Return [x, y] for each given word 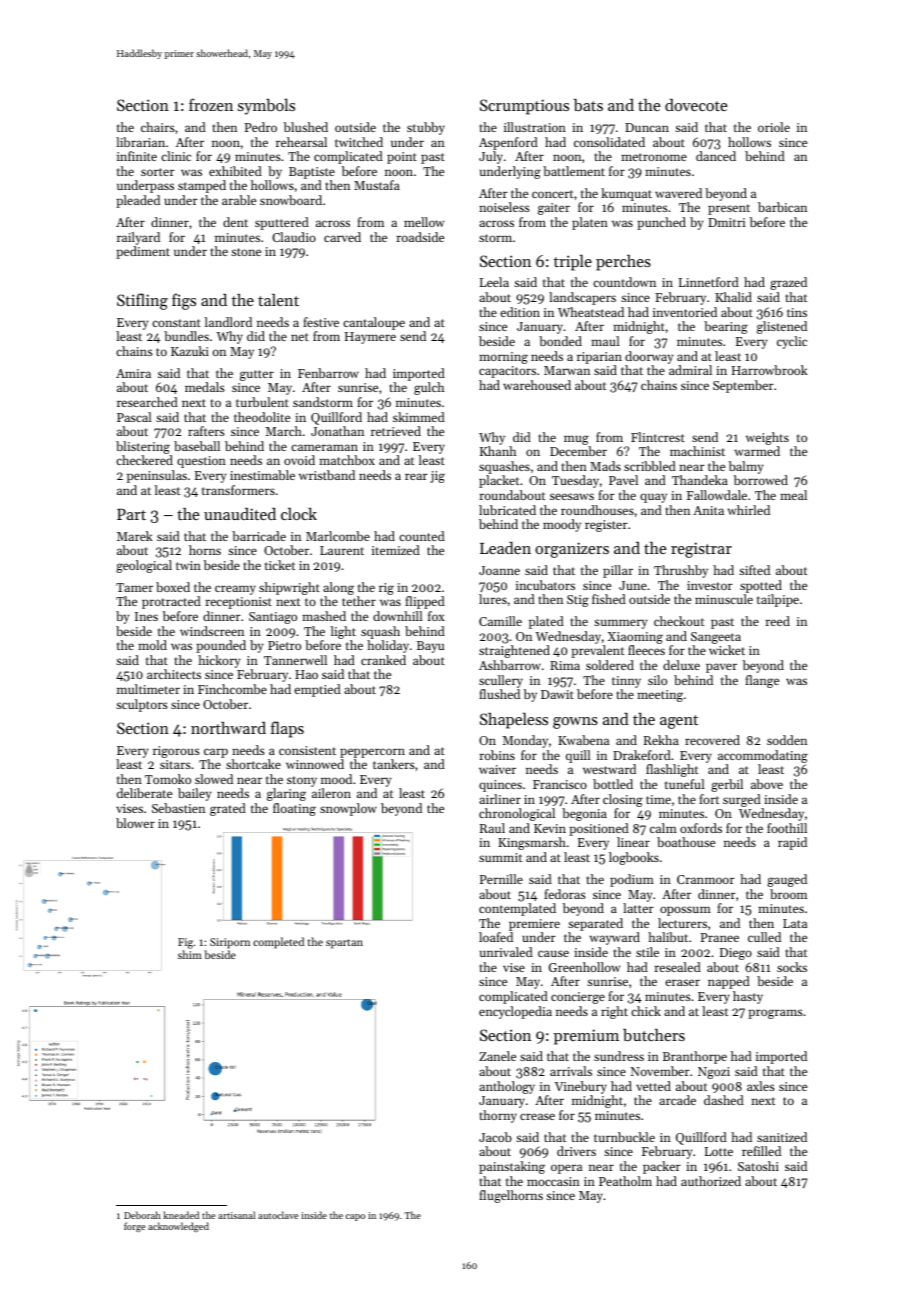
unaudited [240, 513]
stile [647, 952]
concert [552, 194]
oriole [774, 127]
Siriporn [230, 943]
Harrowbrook [770, 370]
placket [499, 481]
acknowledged [178, 1227]
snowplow [348, 809]
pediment [143, 252]
